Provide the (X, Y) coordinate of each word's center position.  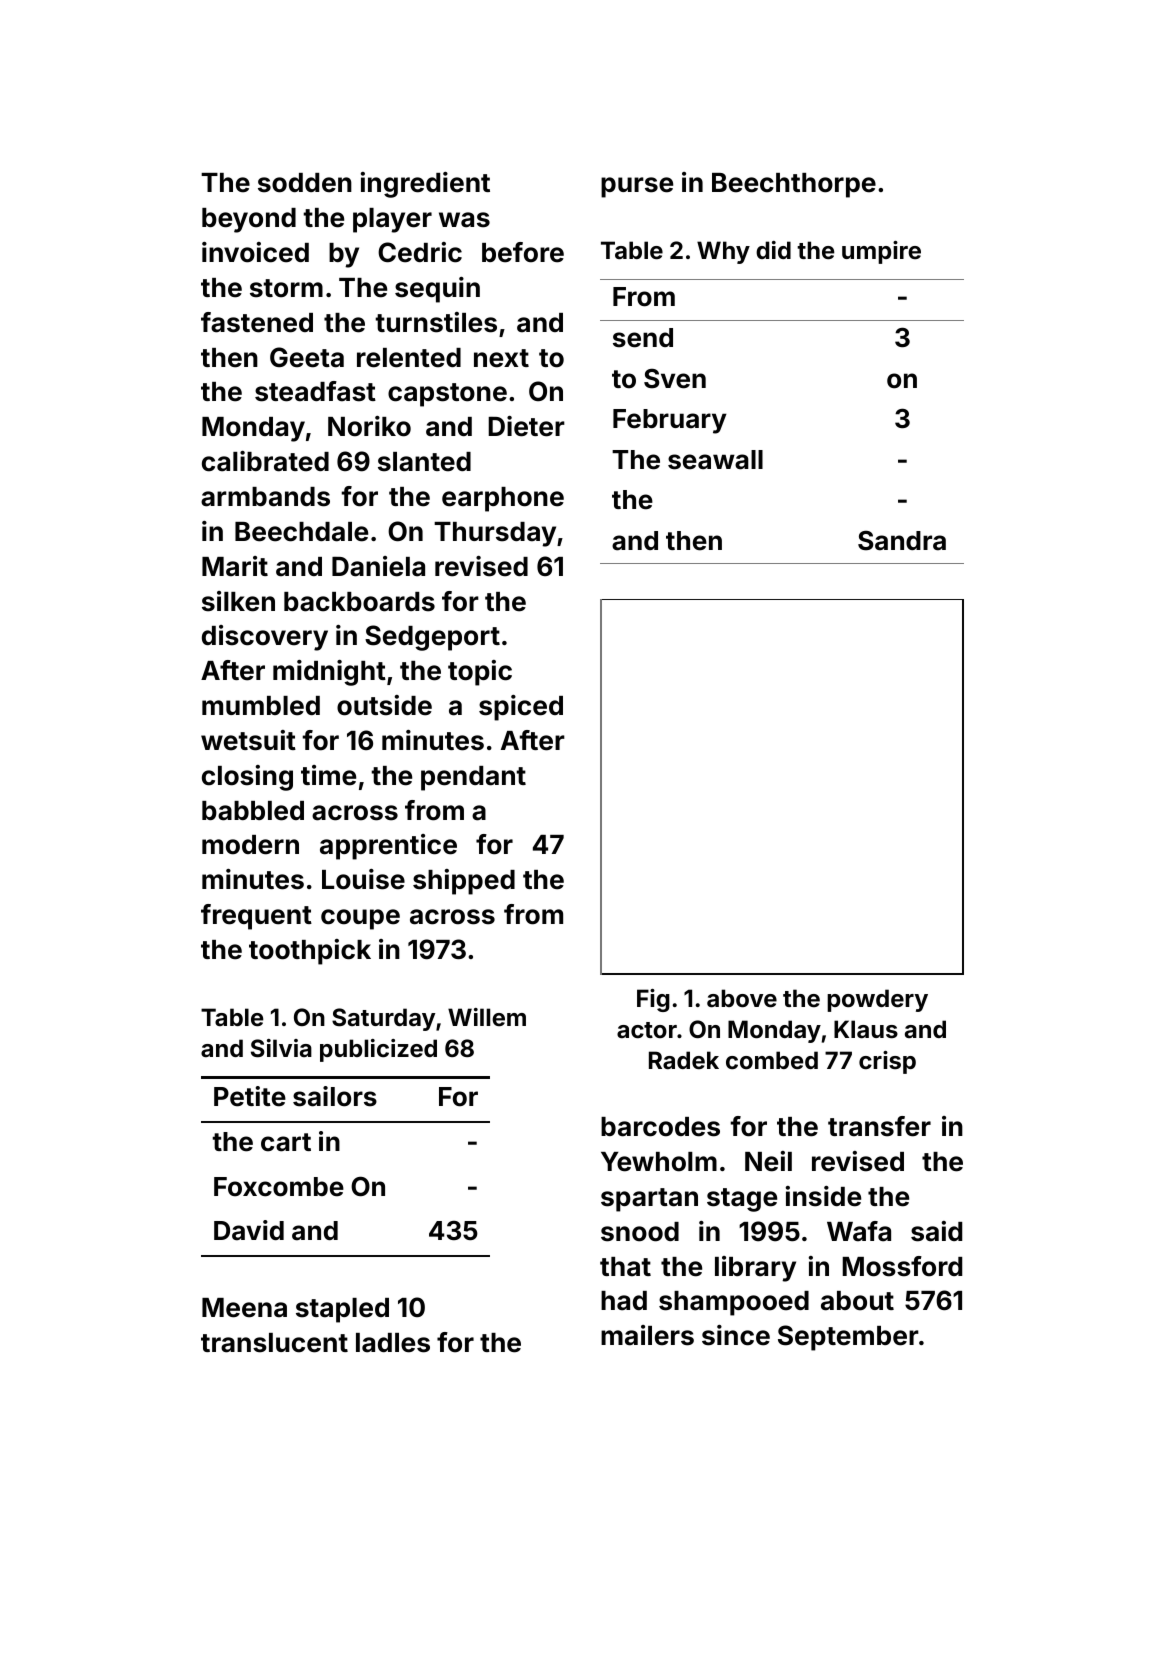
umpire (881, 252)
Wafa (859, 1231)
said (936, 1231)
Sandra (902, 541)
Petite (250, 1096)
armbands (265, 497)
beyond (249, 220)
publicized (378, 1050)
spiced (521, 708)
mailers (647, 1335)
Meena (244, 1308)
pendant (473, 778)
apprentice (388, 847)
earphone (503, 499)
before (523, 252)
